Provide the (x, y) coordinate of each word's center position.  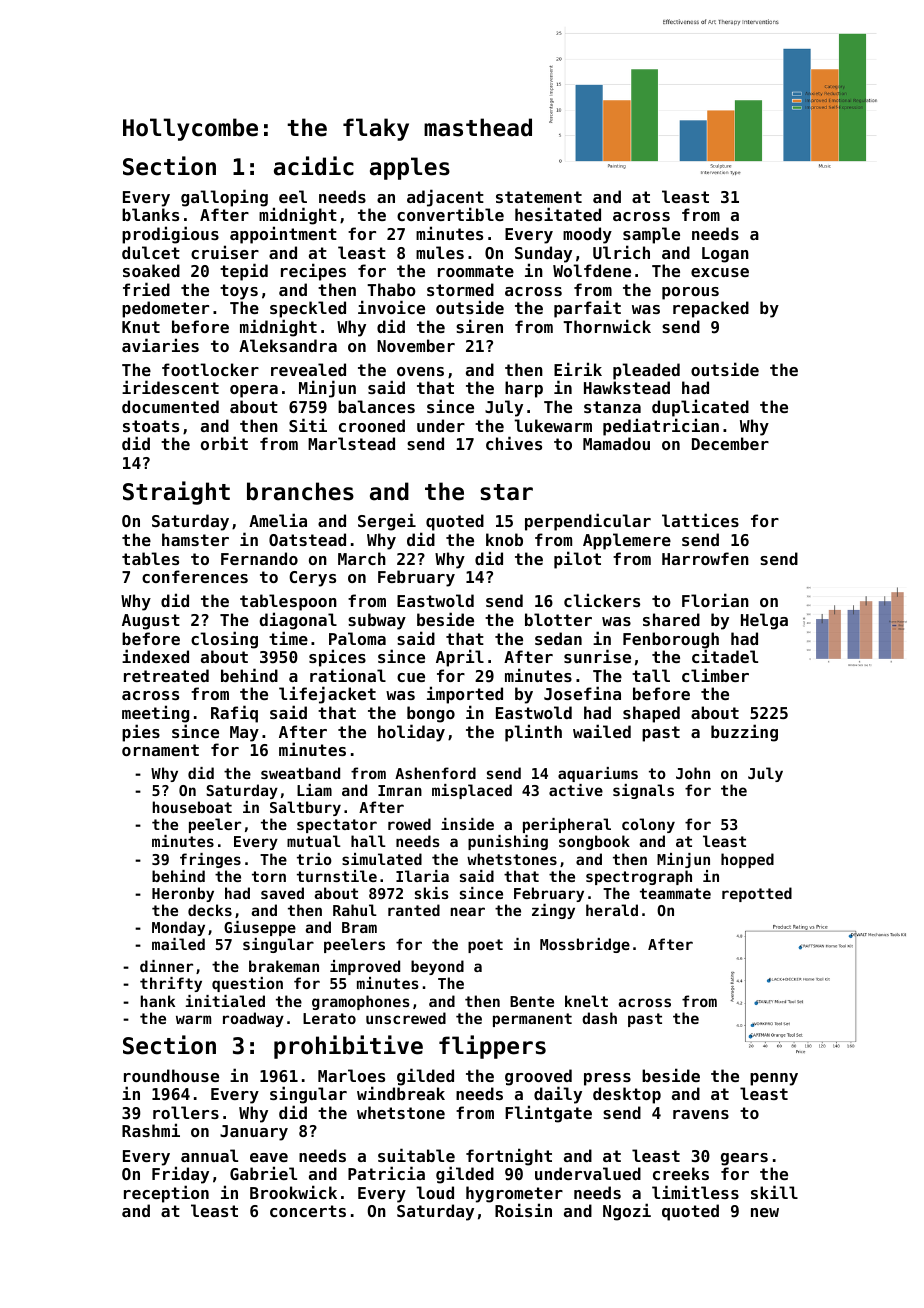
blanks (150, 214)
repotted (757, 894)
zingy (553, 911)
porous (690, 293)
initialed (225, 1001)
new (765, 1212)
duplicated (700, 408)
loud (435, 1192)
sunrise (597, 656)
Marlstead (351, 443)
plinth (533, 733)
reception (166, 1194)
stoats (151, 426)
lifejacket (327, 695)
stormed (460, 289)
